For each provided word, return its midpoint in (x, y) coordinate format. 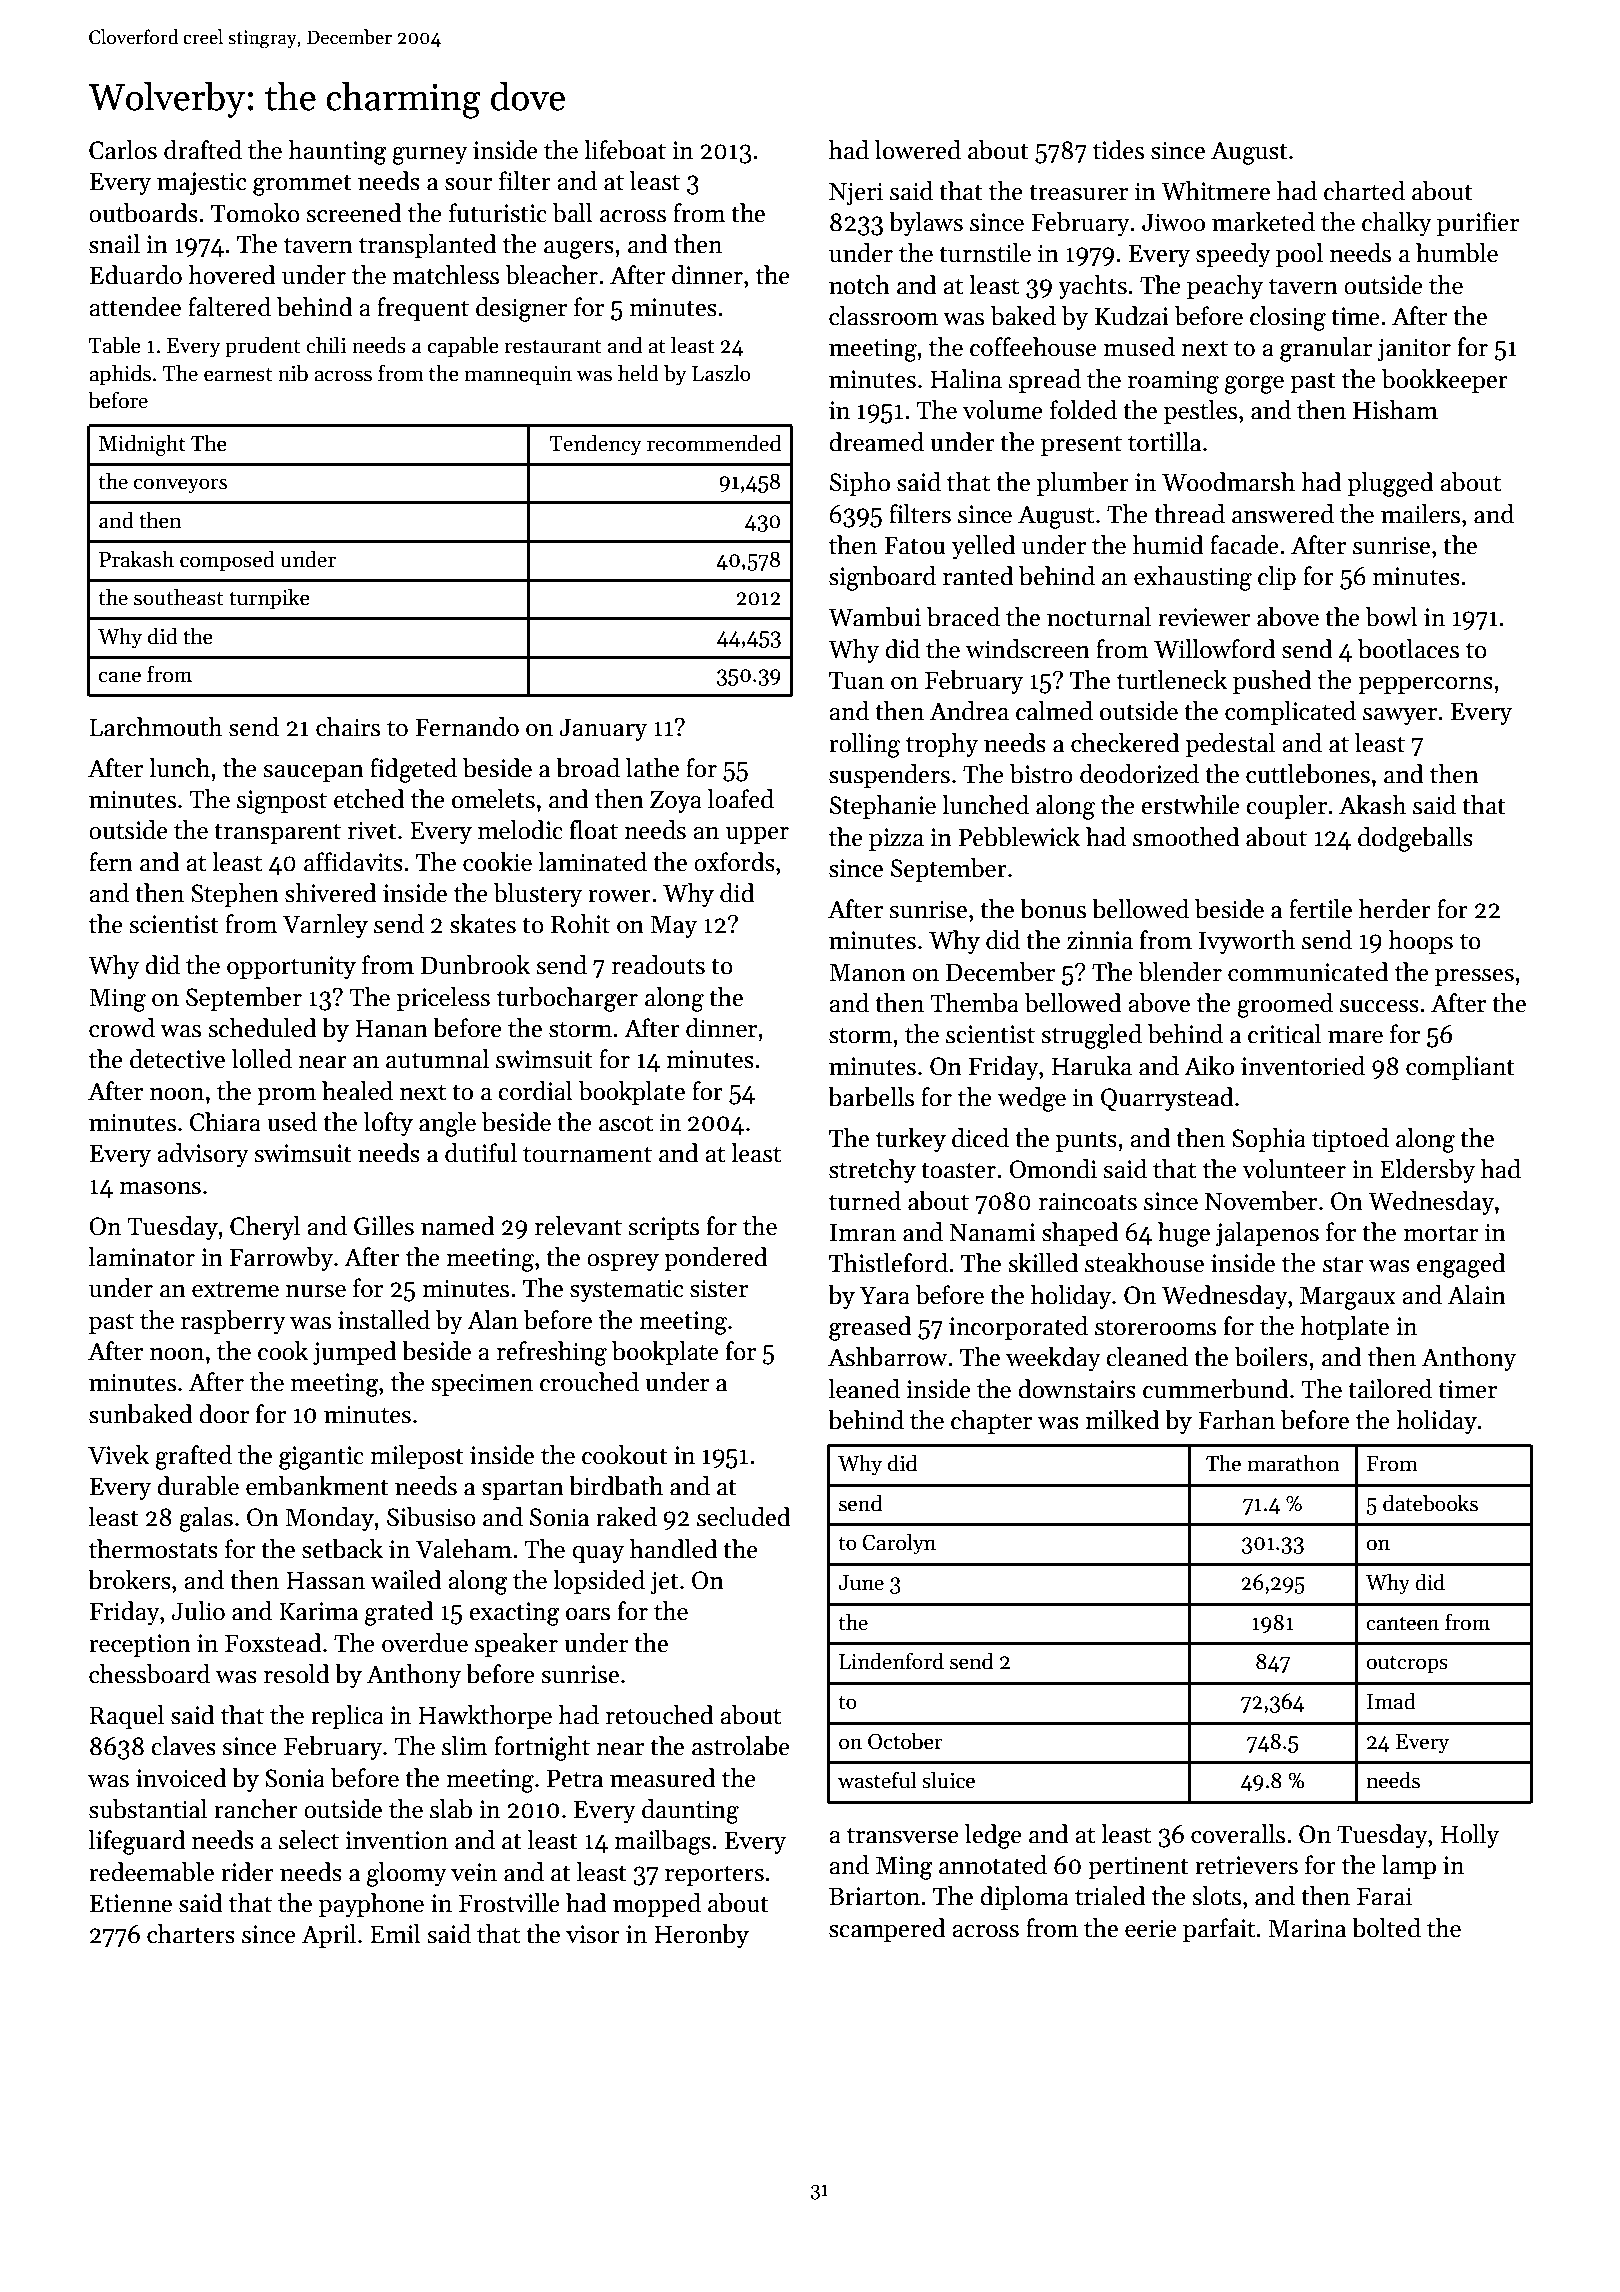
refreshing (551, 1353)
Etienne (131, 1903)
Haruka (1092, 1066)
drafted (203, 150)
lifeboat (625, 150)
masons (160, 1188)
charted (1364, 191)
